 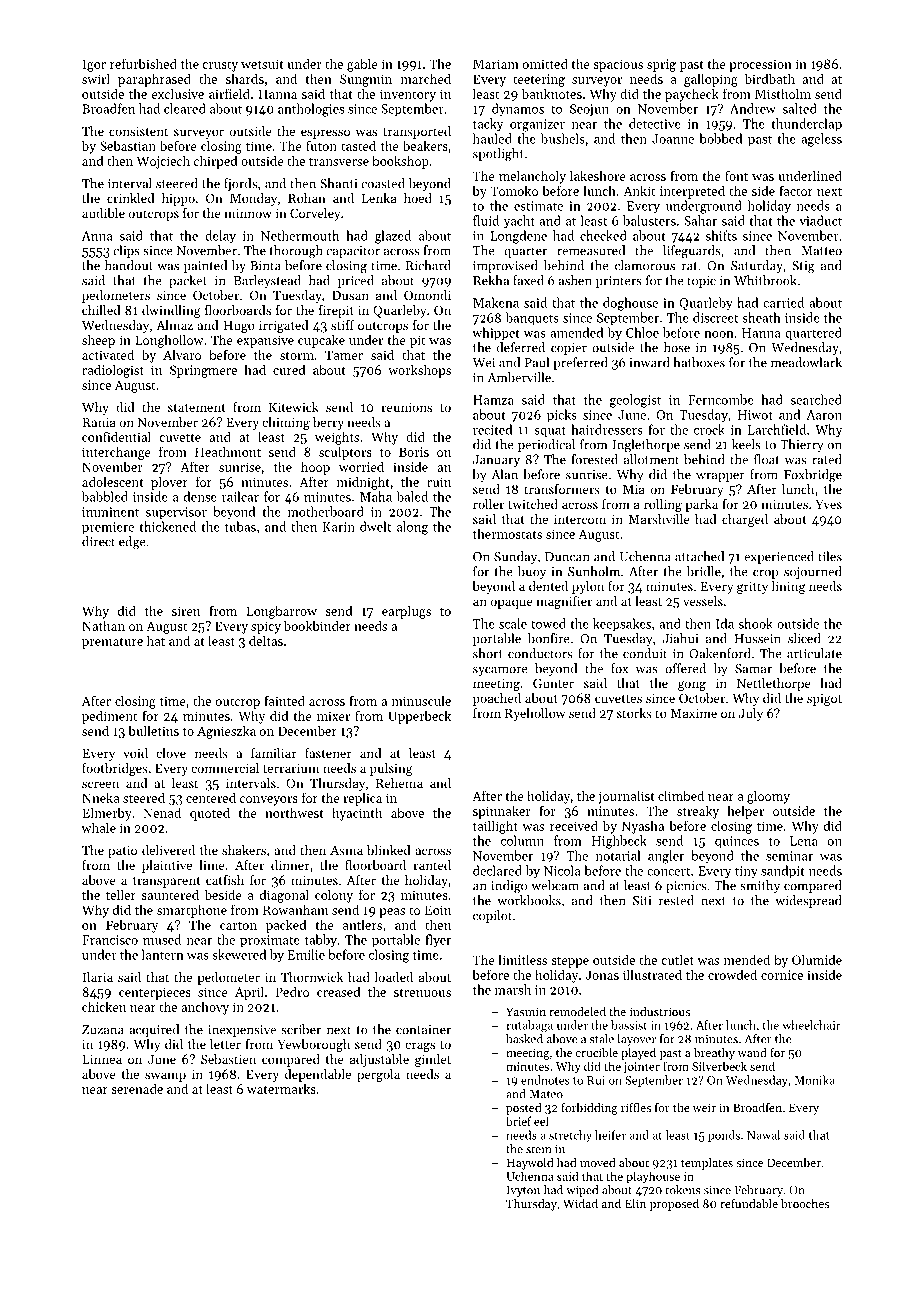 I want to click on babbled, so click(x=105, y=496).
